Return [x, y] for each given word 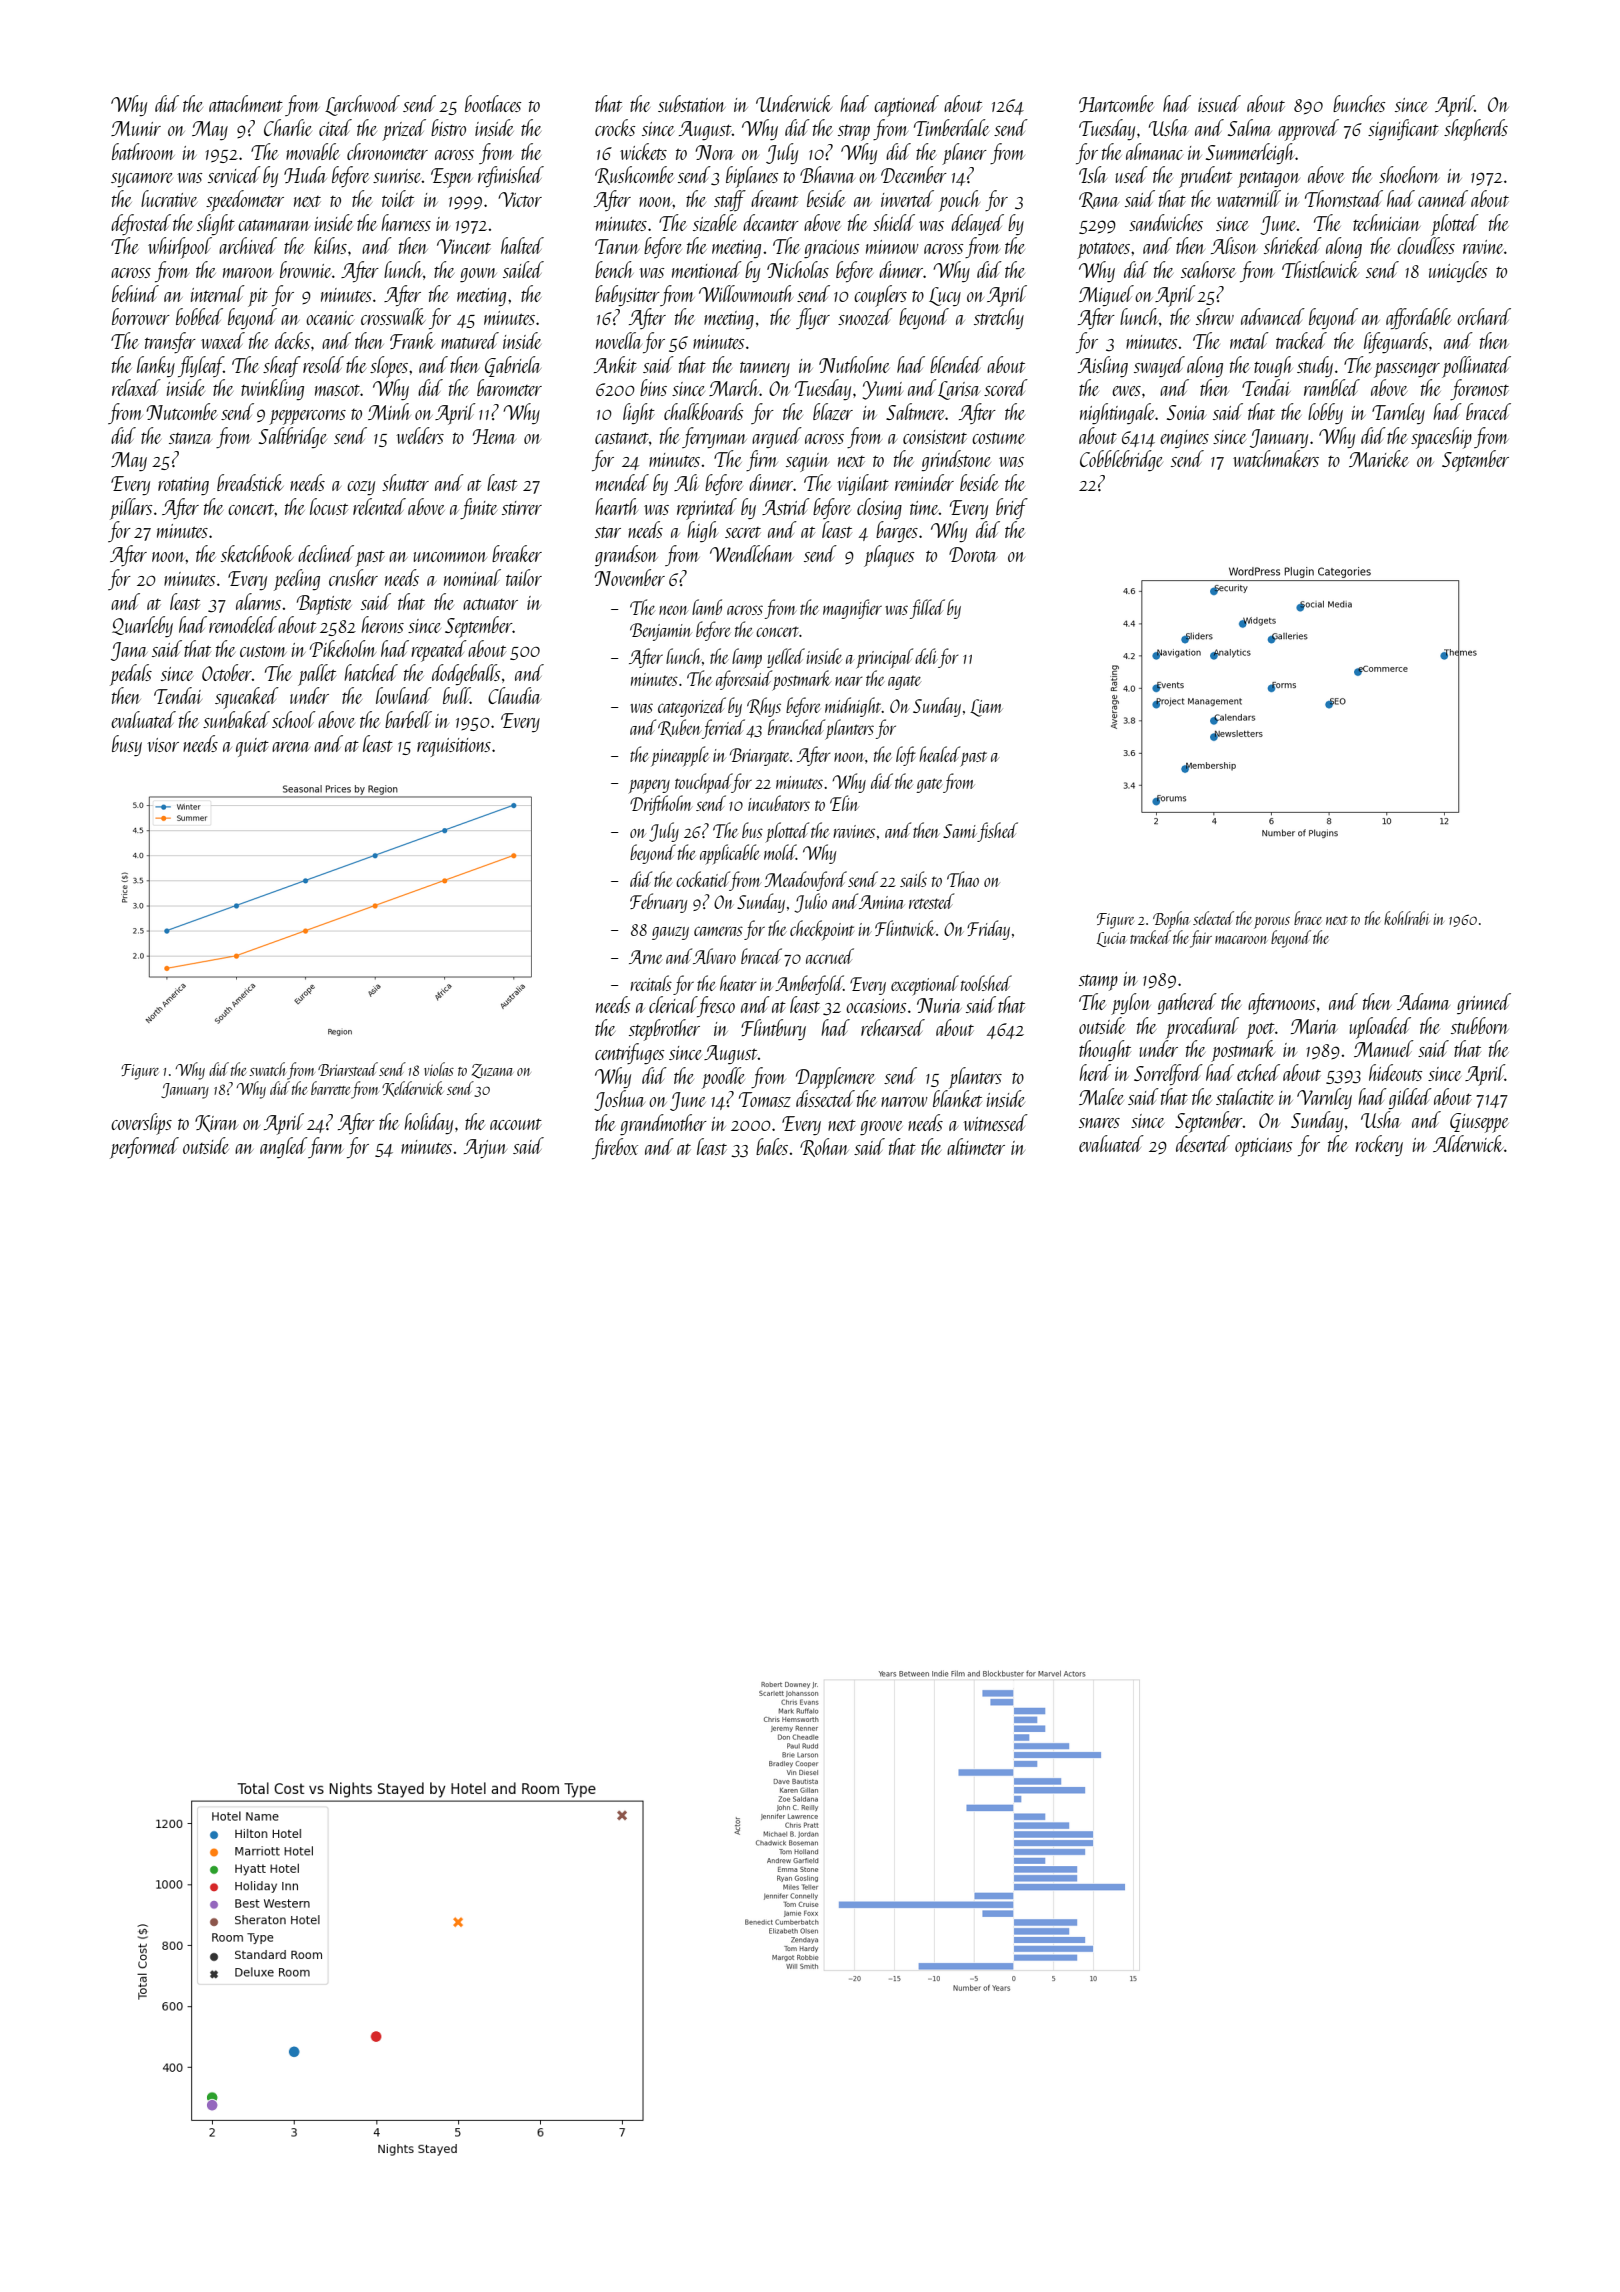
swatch [267, 1069]
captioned [906, 106]
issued [1219, 103]
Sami [959, 831]
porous [1272, 923]
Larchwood [362, 105]
